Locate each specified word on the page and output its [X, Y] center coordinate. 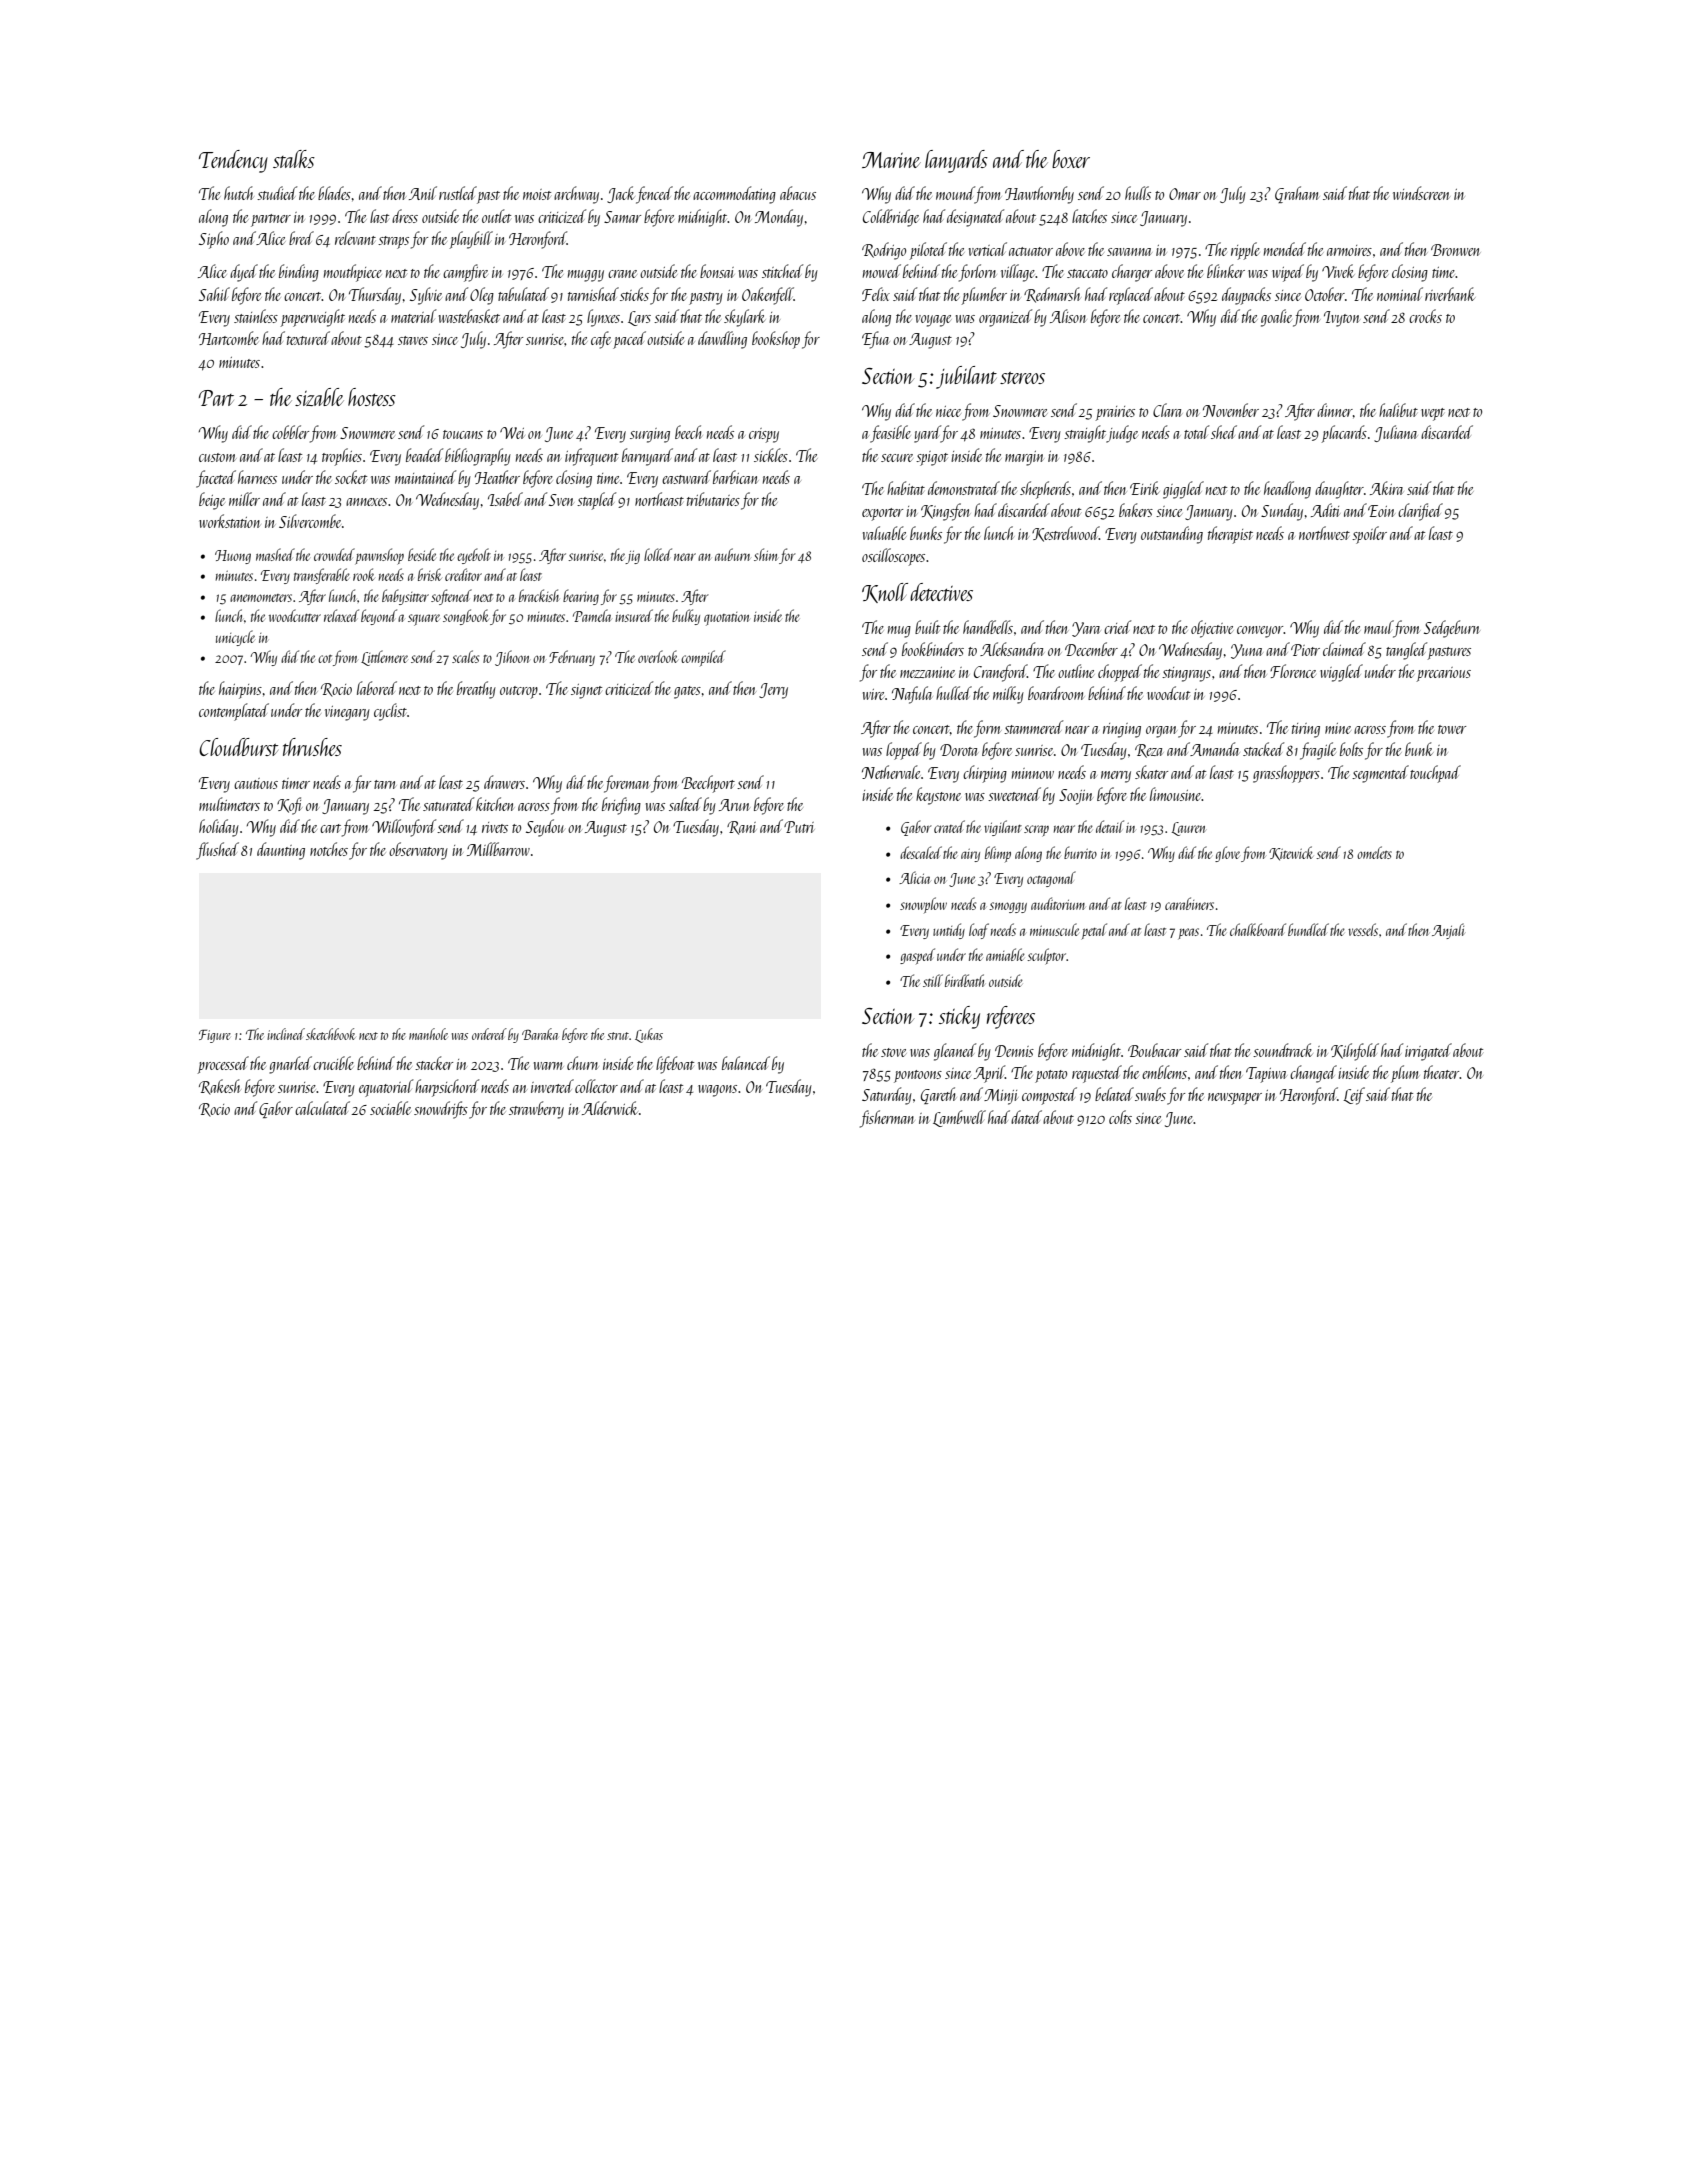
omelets [1374, 852]
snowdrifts [441, 1110]
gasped [917, 956]
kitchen [494, 804]
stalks [294, 159]
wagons [717, 1091]
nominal [1400, 294]
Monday [779, 218]
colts [1120, 1117]
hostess [372, 397]
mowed [882, 271]
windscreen [1421, 193]
